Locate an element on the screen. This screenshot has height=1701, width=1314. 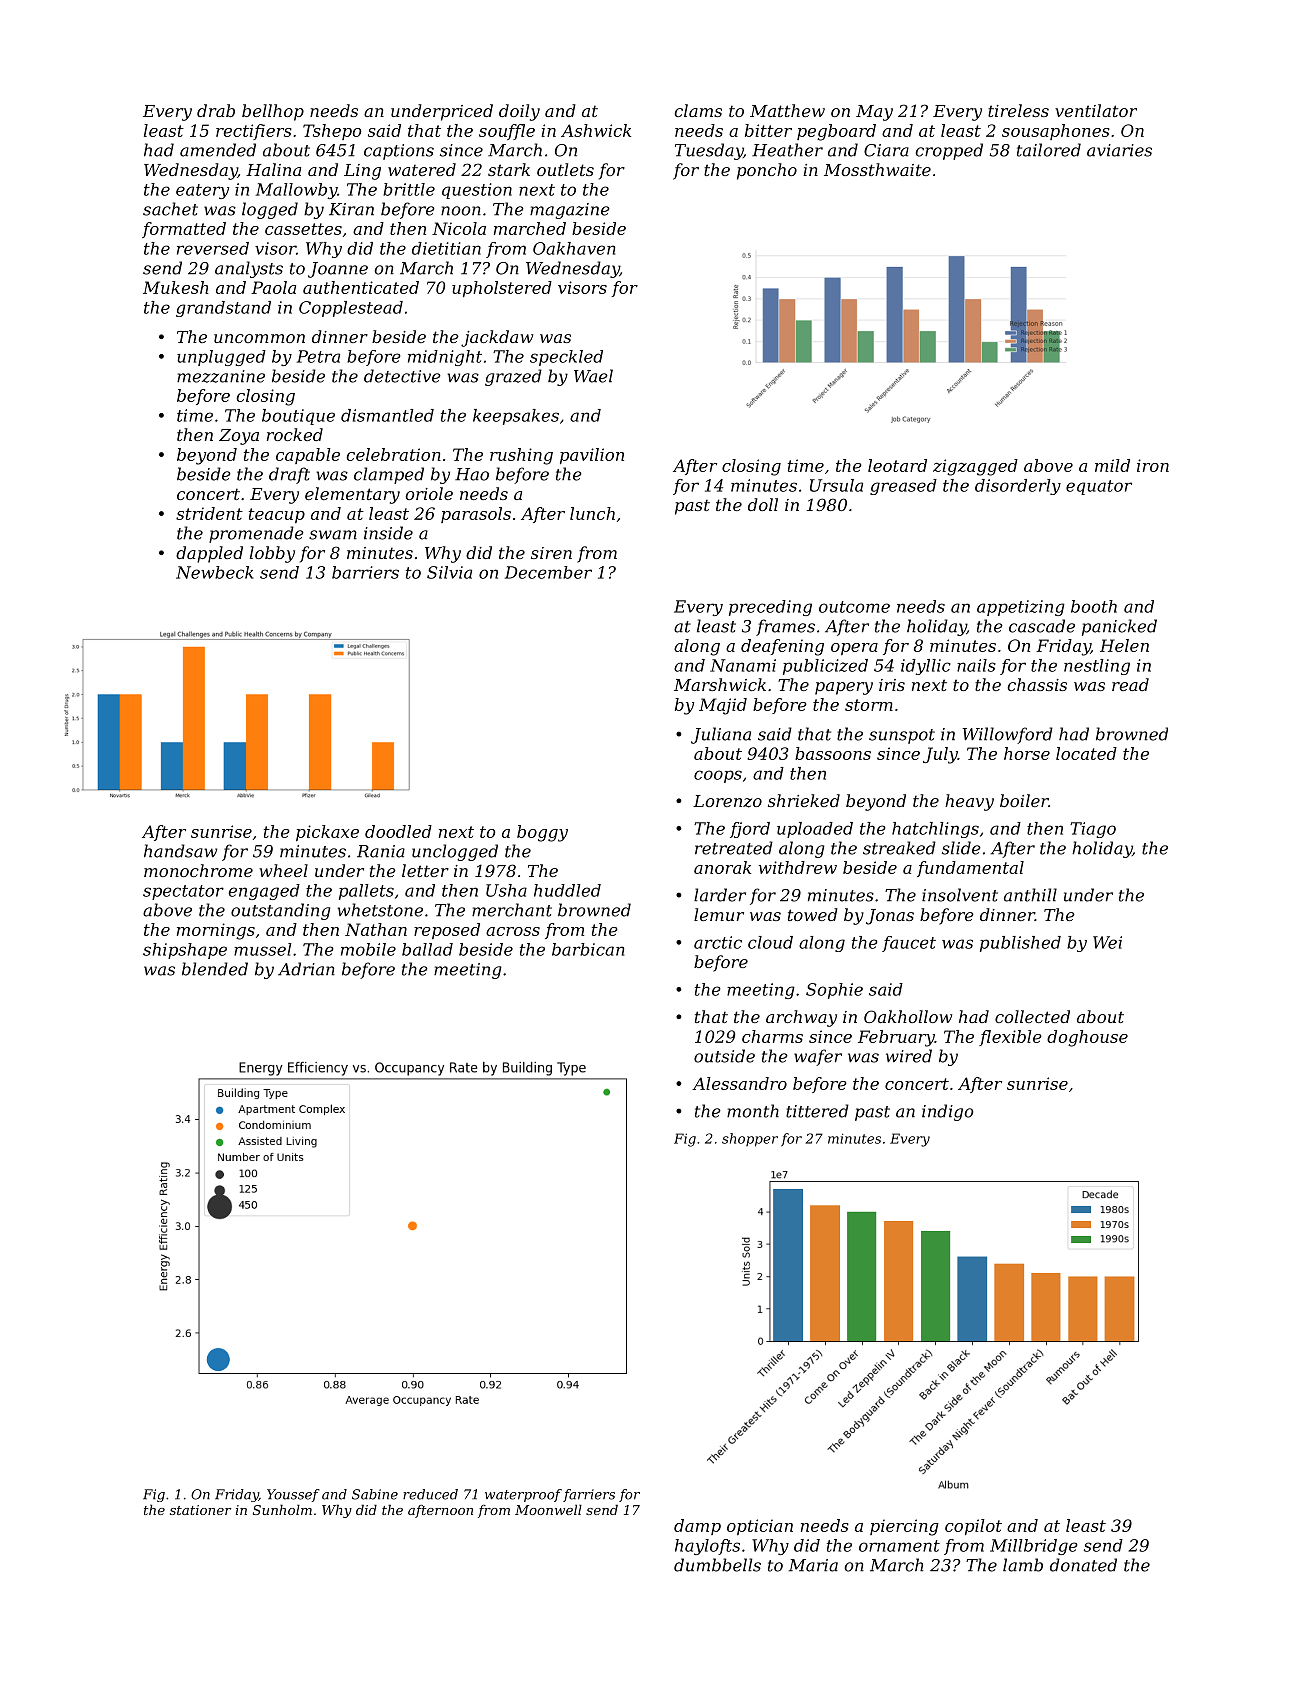
pegboard is located at coordinates (836, 132).
